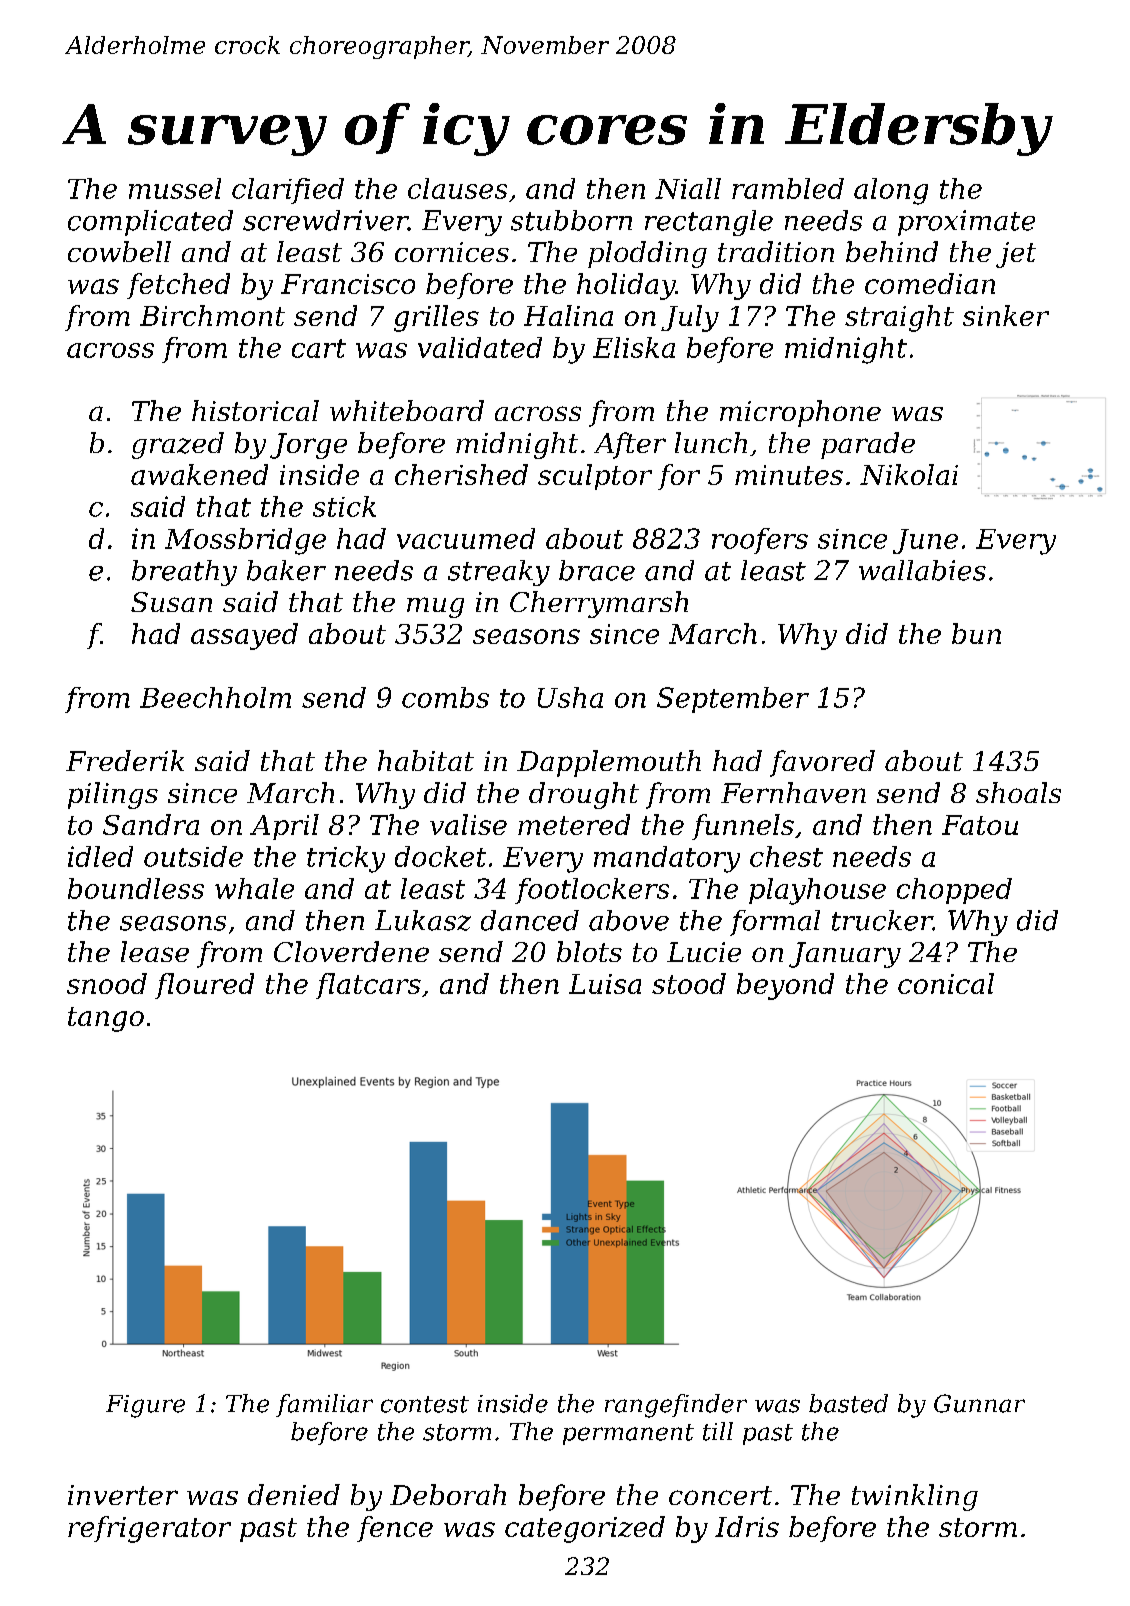 This screenshot has width=1130, height=1606. I want to click on Niall, so click(688, 188).
